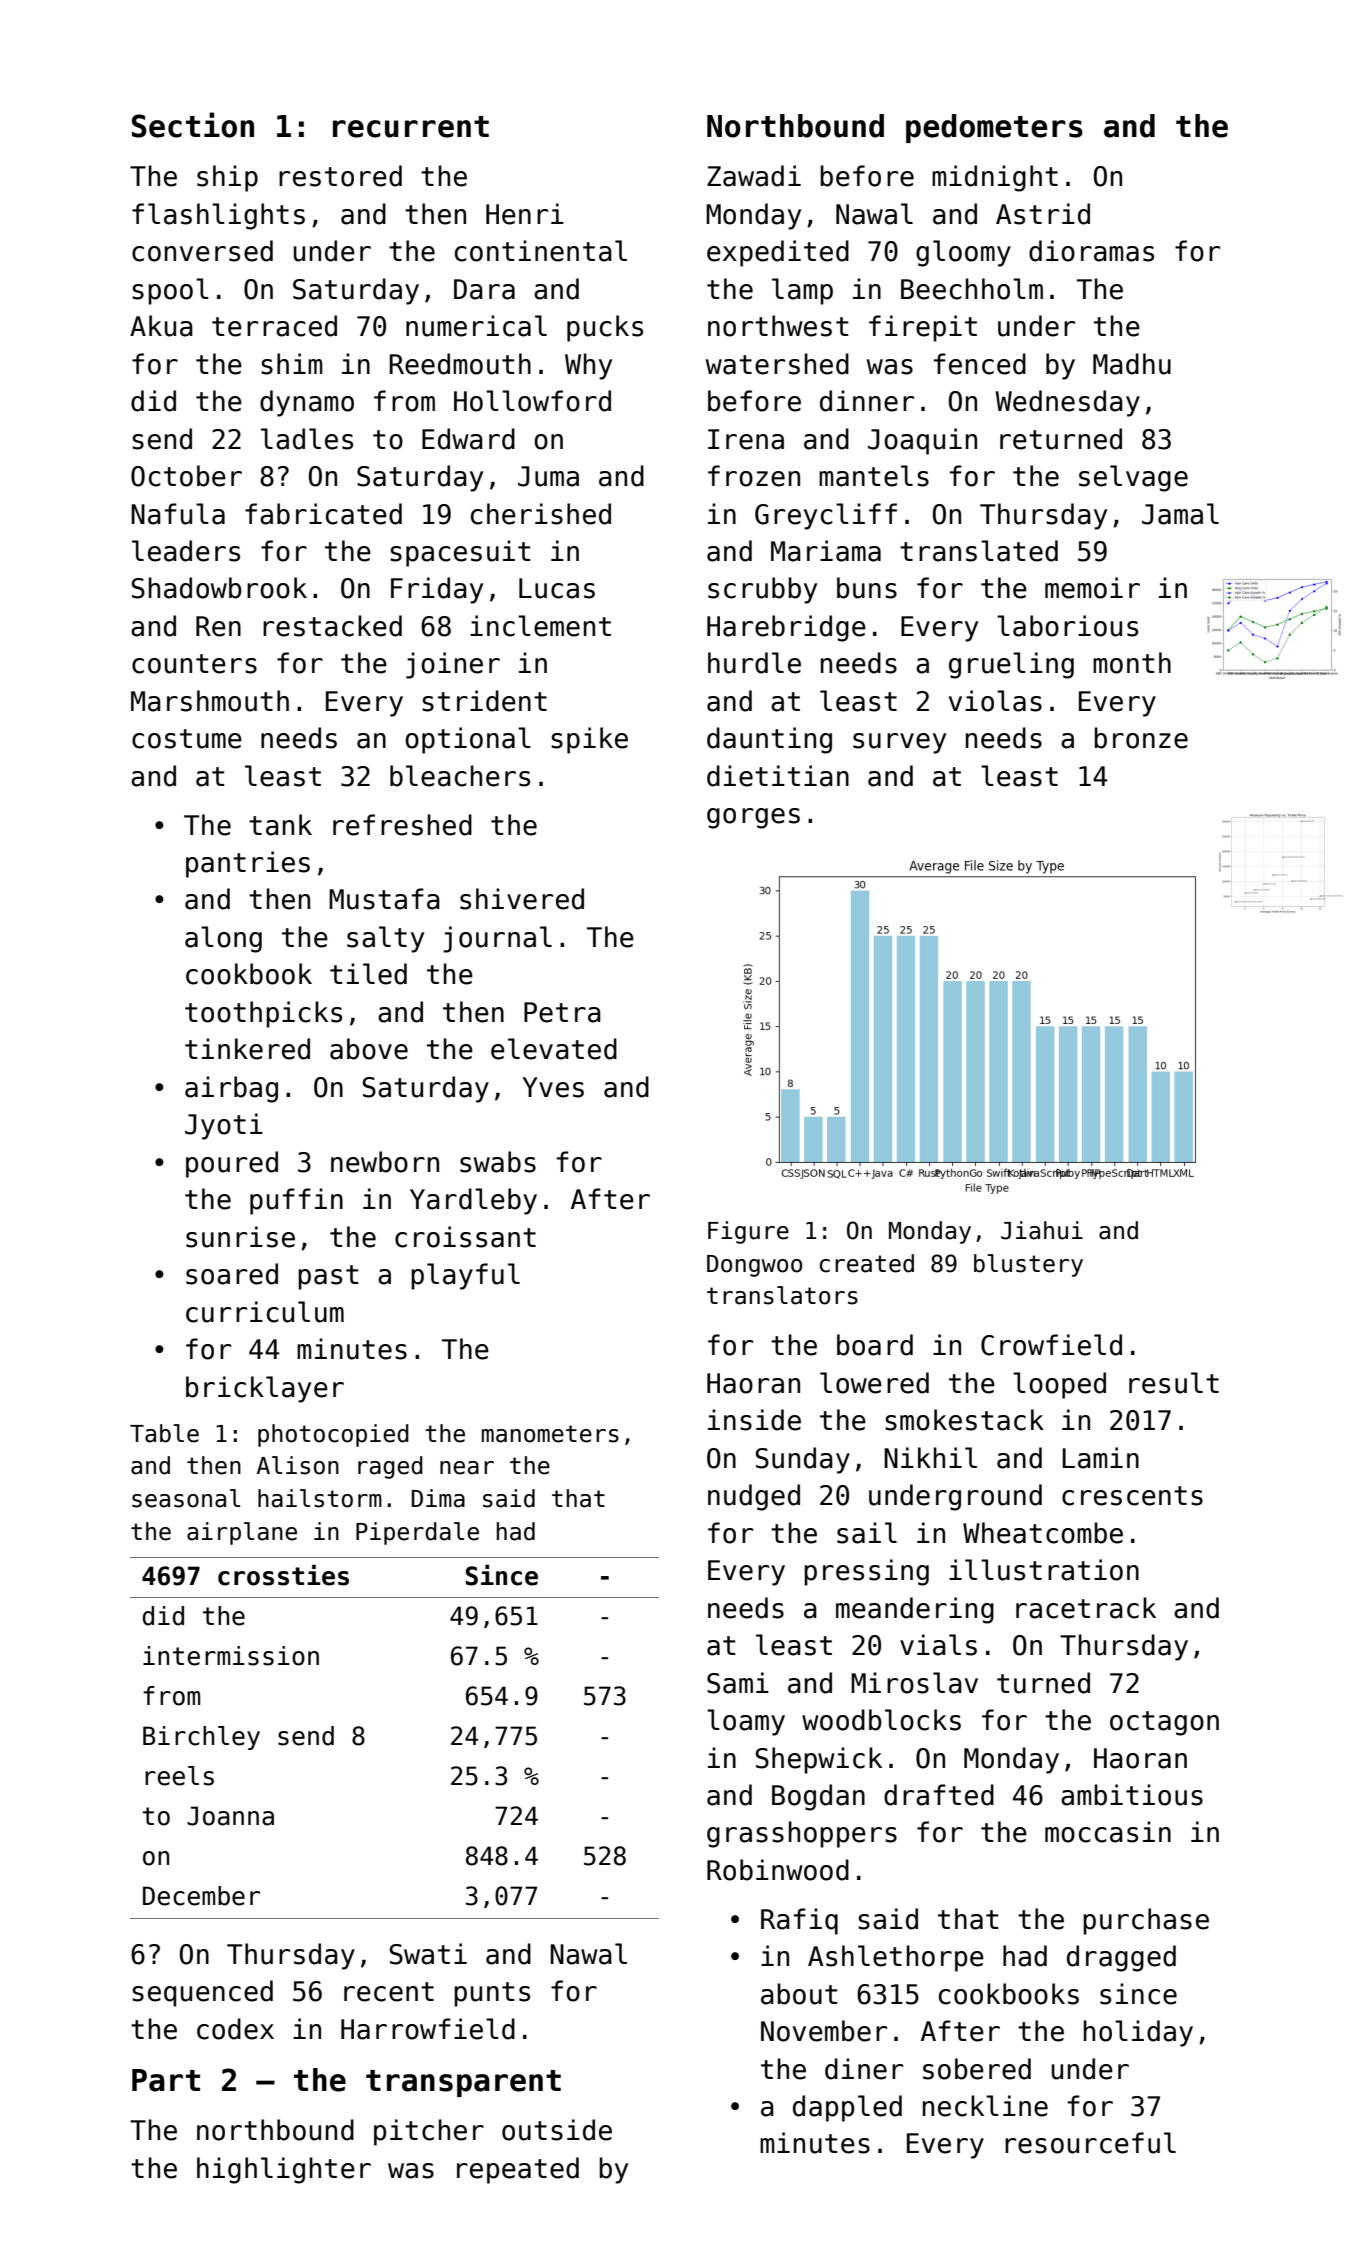  What do you see at coordinates (1042, 1230) in the screenshot?
I see `Jiahui` at bounding box center [1042, 1230].
